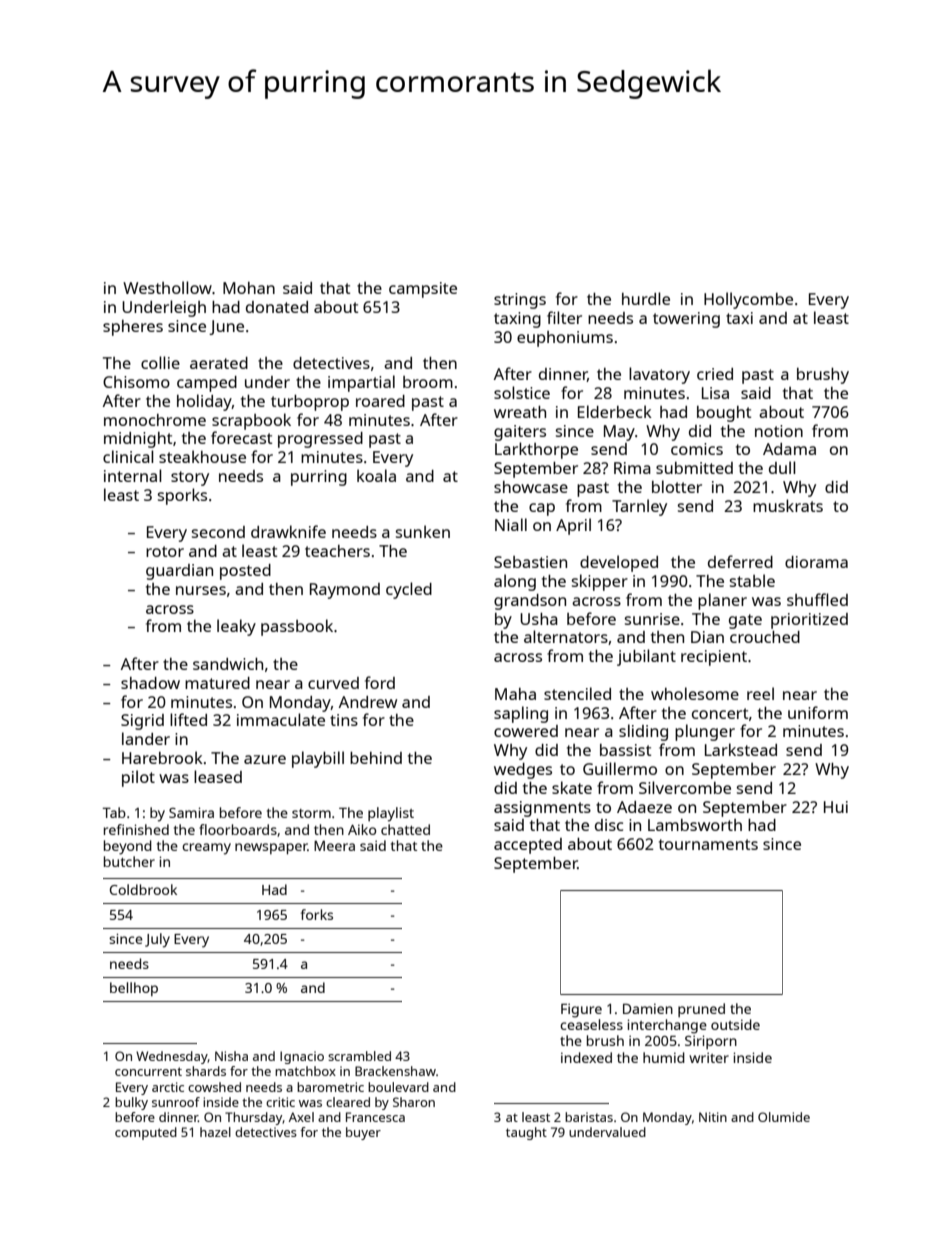 The width and height of the image is (952, 1233). Describe the element at coordinates (677, 486) in the image. I see `blotter` at that location.
